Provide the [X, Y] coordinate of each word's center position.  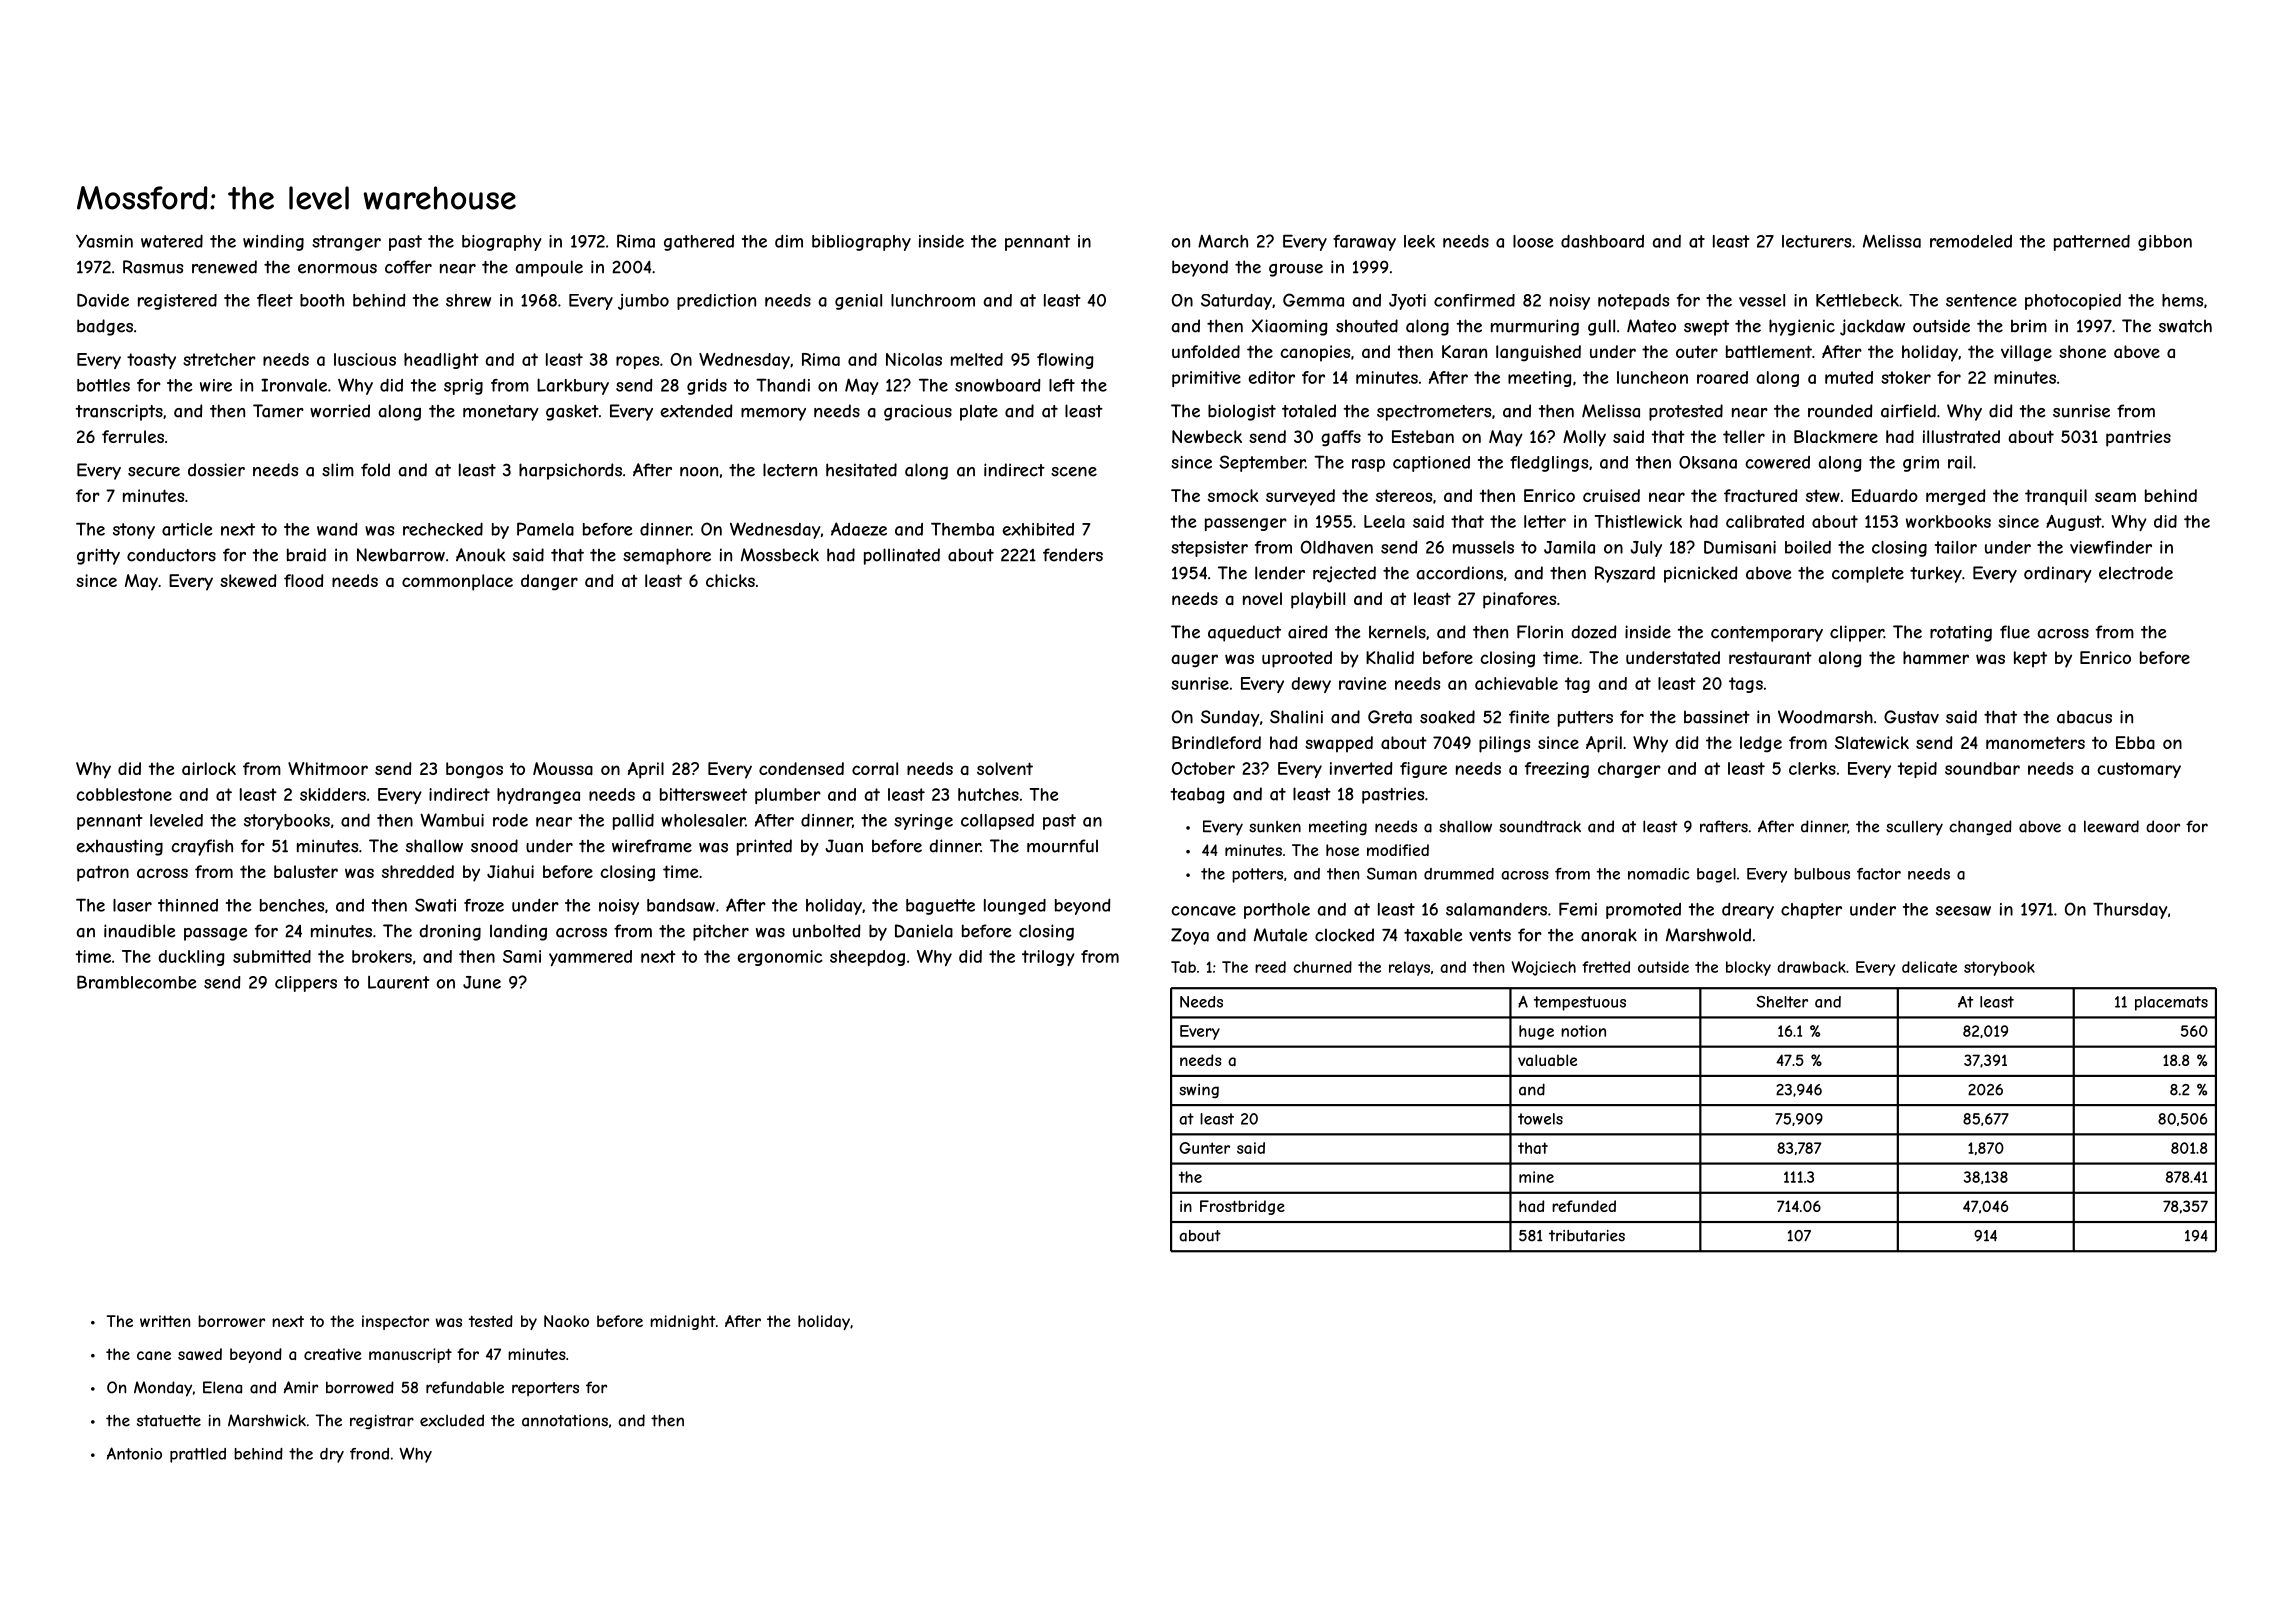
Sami [522, 956]
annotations [565, 1420]
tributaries [1587, 1236]
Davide [103, 300]
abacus [2084, 717]
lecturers [1816, 241]
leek [1419, 241]
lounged [1015, 907]
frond [369, 1454]
